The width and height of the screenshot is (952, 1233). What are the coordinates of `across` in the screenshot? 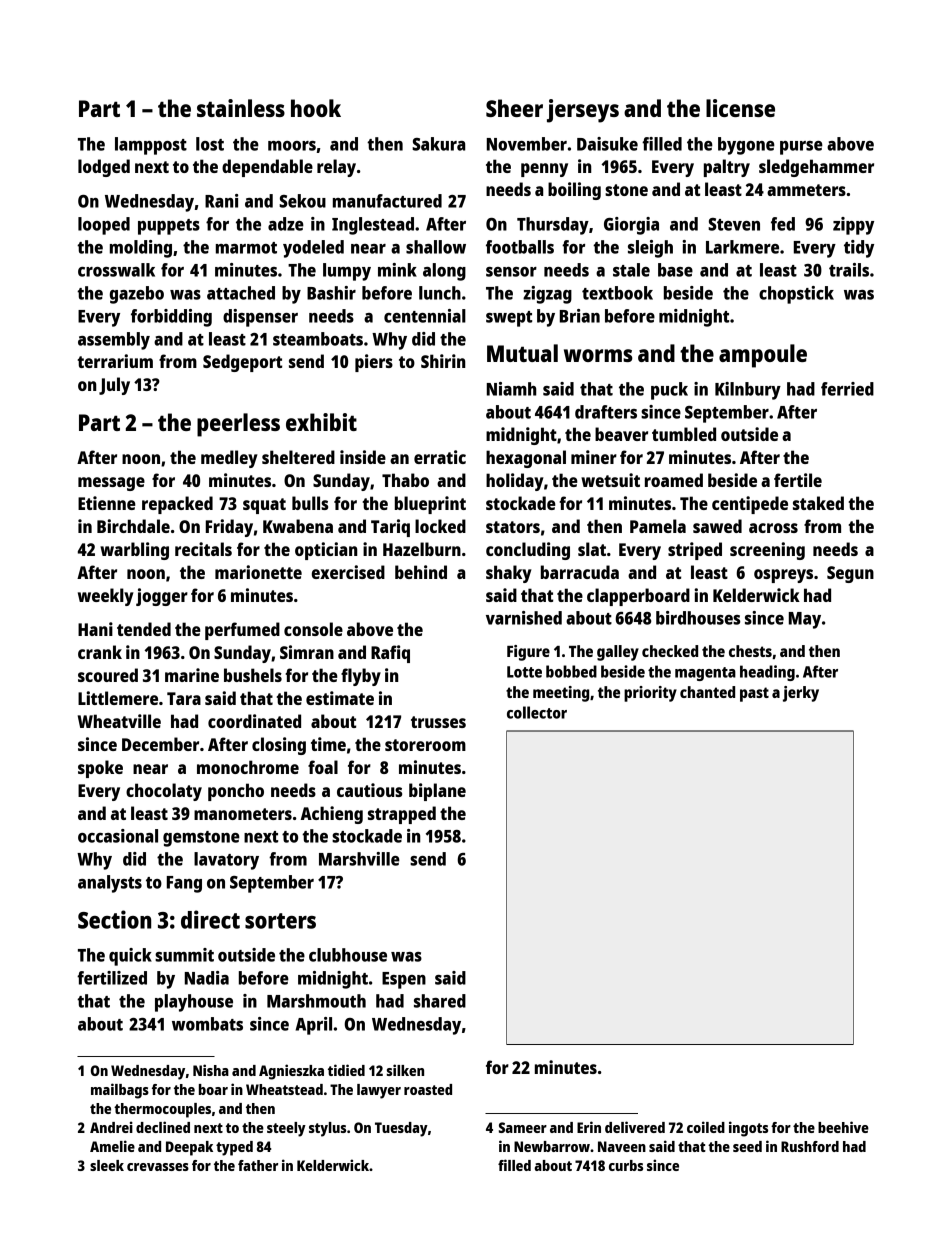 It's located at (773, 528).
